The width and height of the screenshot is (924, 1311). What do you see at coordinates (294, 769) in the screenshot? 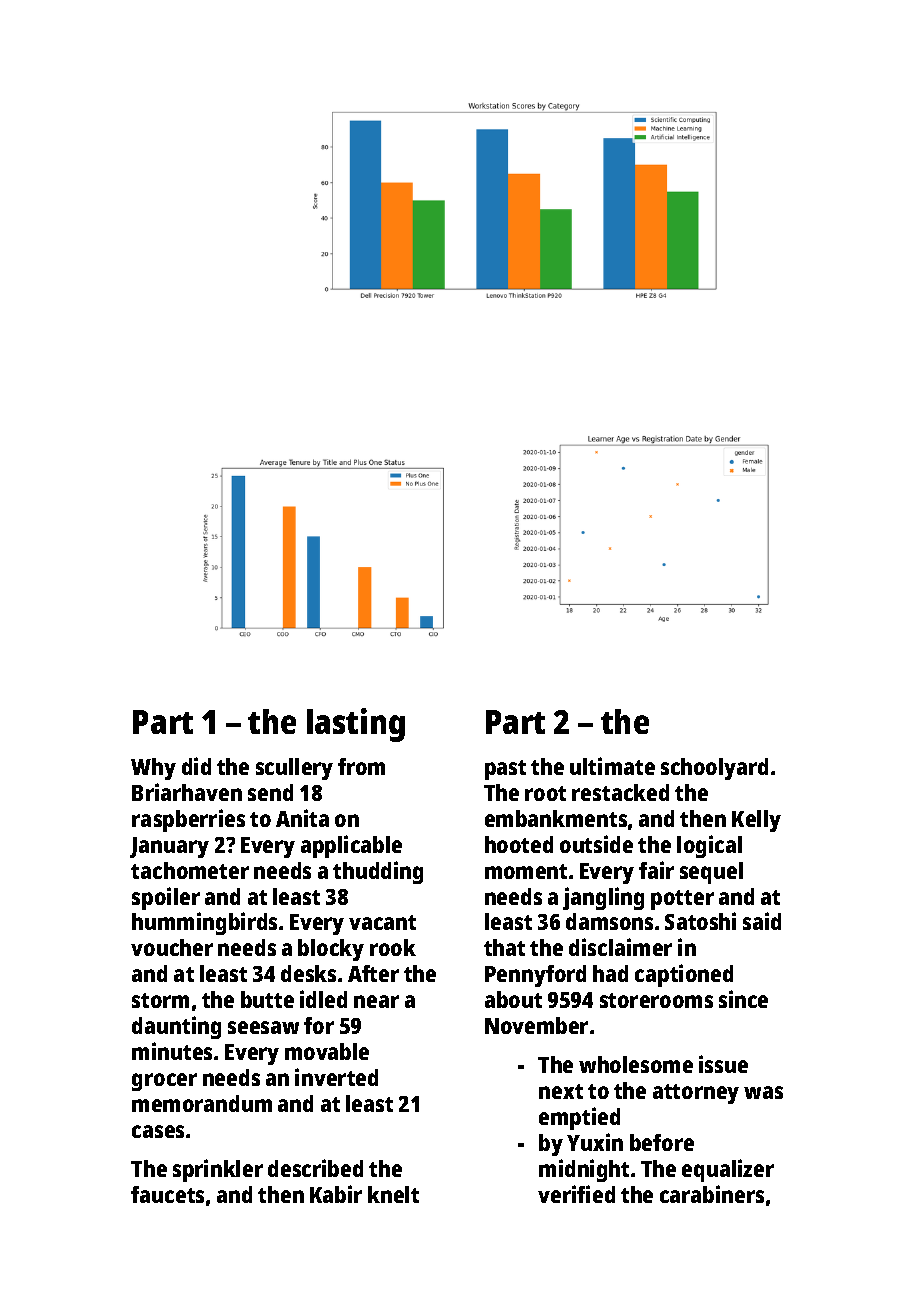
I see `scullery` at bounding box center [294, 769].
